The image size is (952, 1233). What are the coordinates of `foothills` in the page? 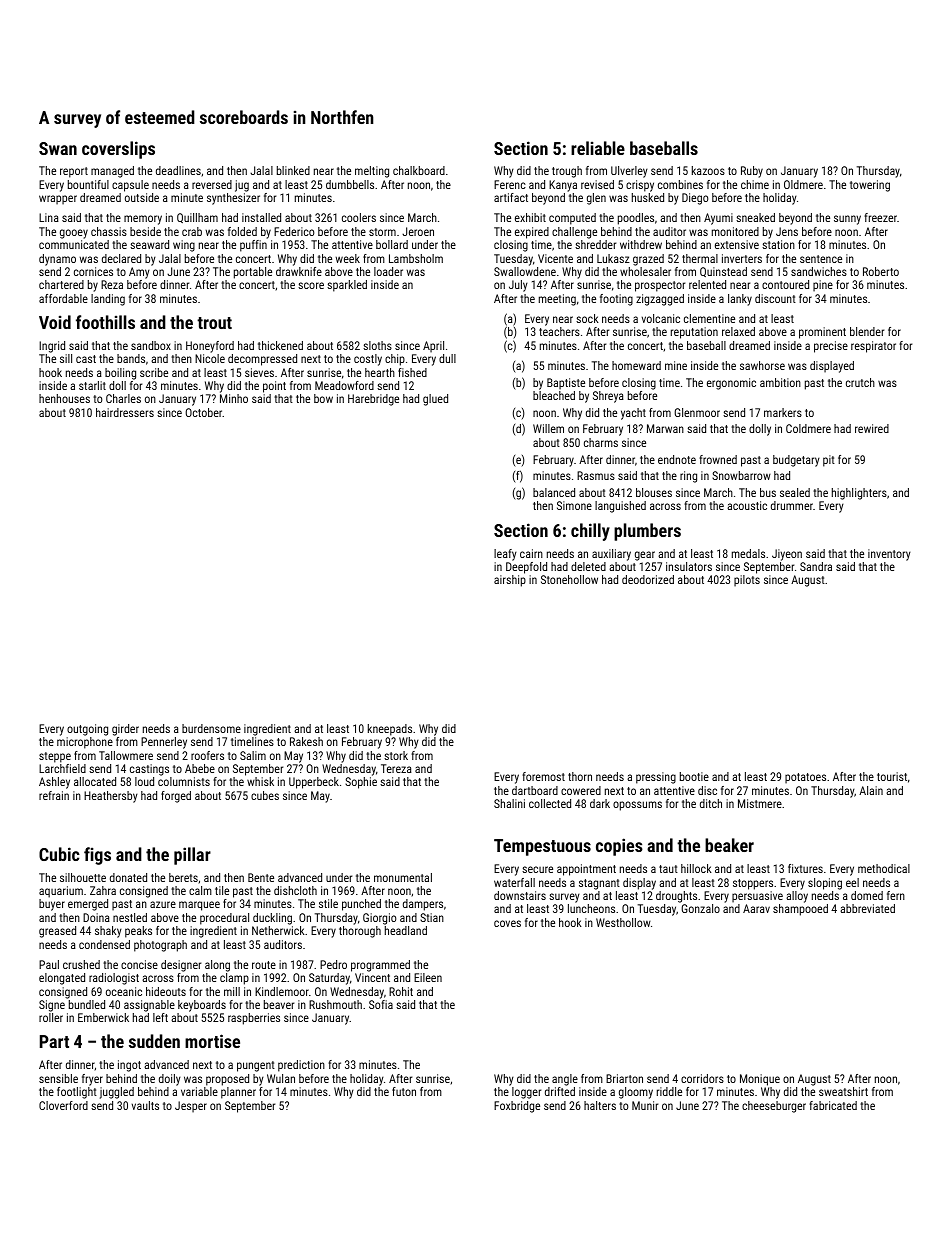 It's located at (105, 322).
